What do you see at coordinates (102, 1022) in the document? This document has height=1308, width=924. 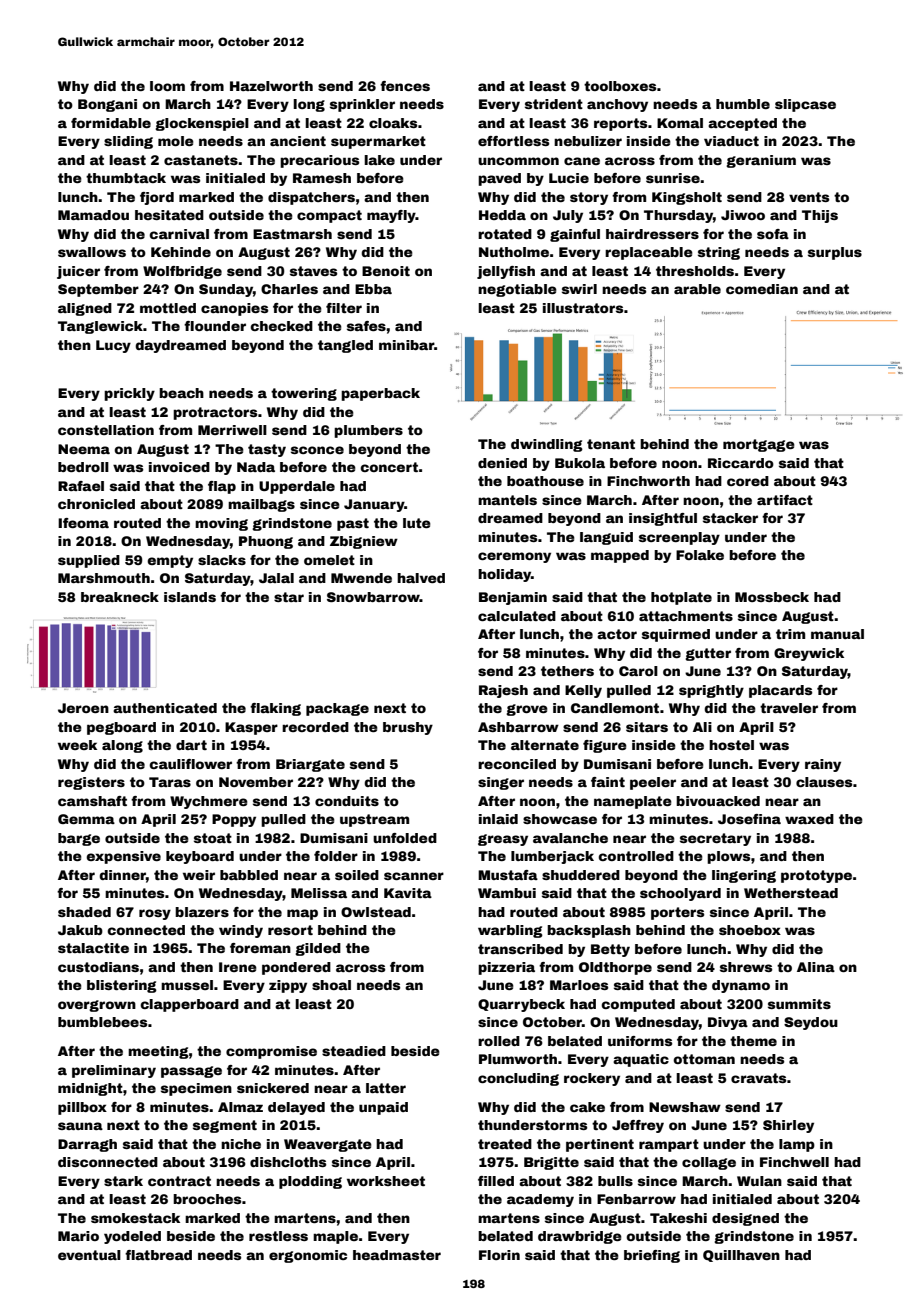 I see `bumblebees` at bounding box center [102, 1022].
